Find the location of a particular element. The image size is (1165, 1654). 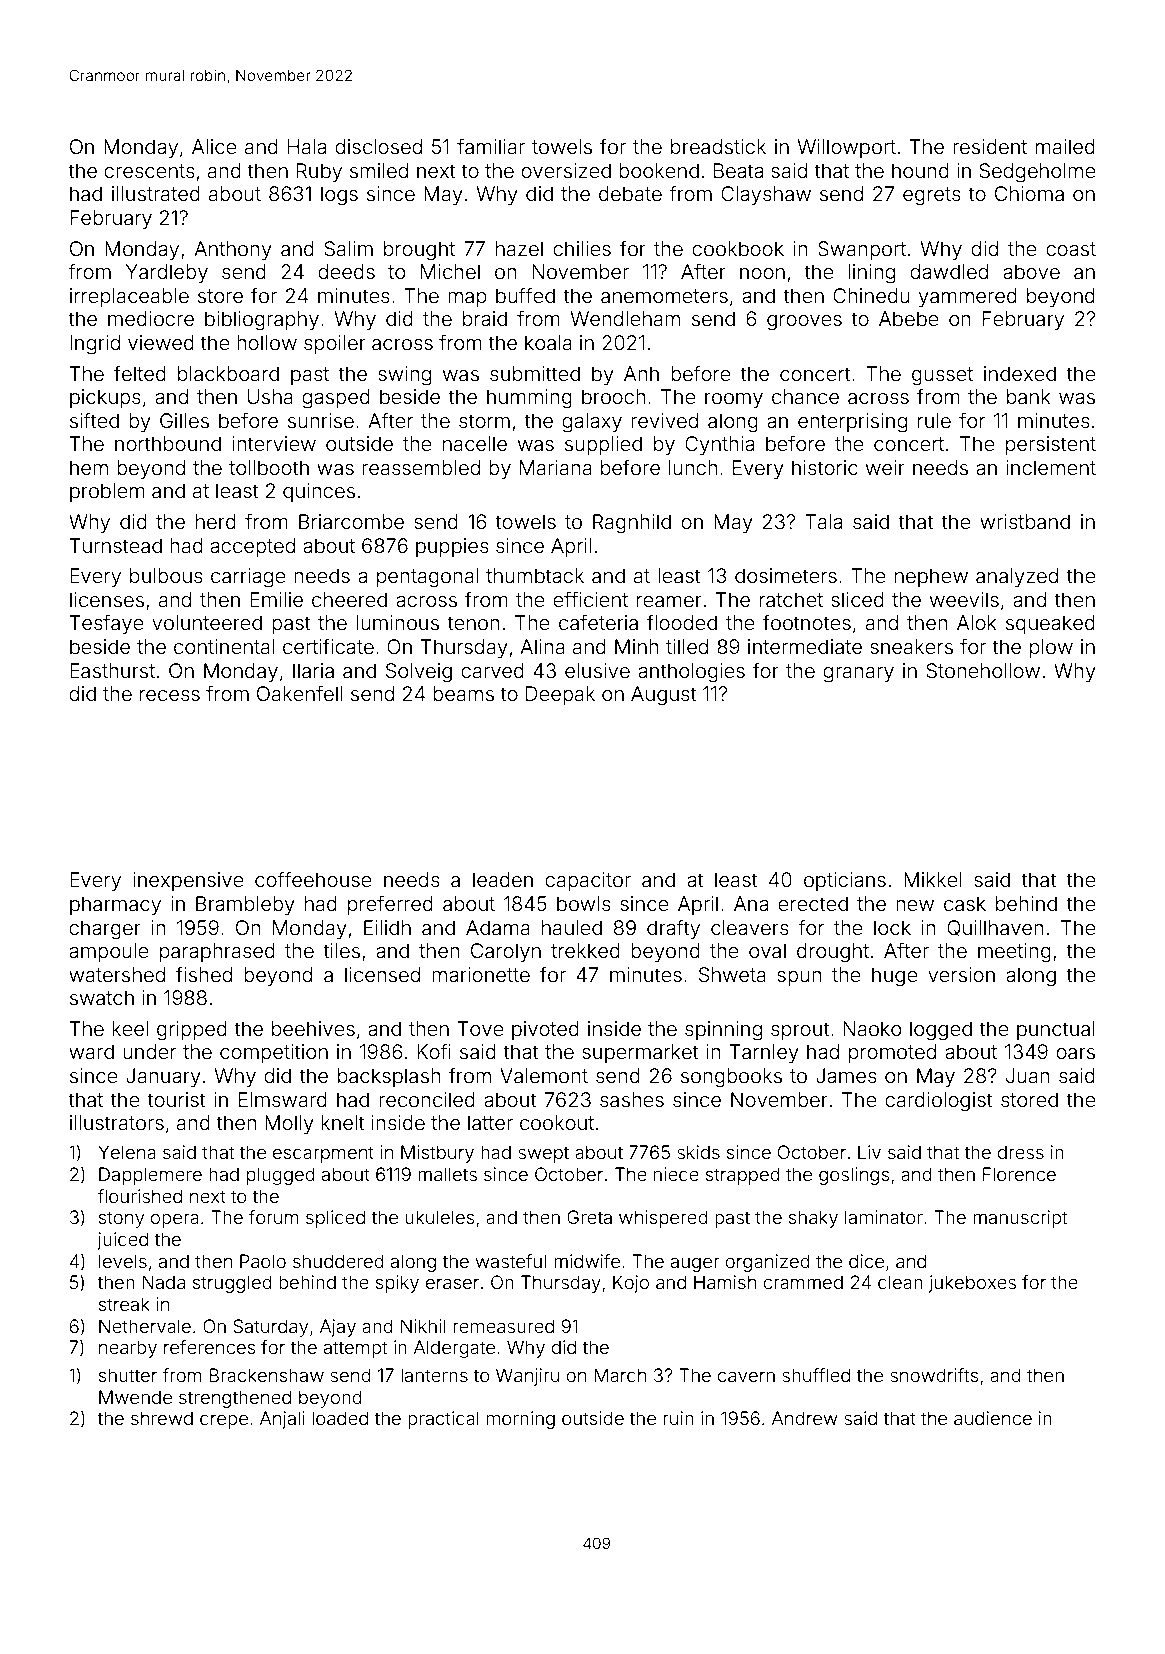

Andrew is located at coordinates (805, 1418).
